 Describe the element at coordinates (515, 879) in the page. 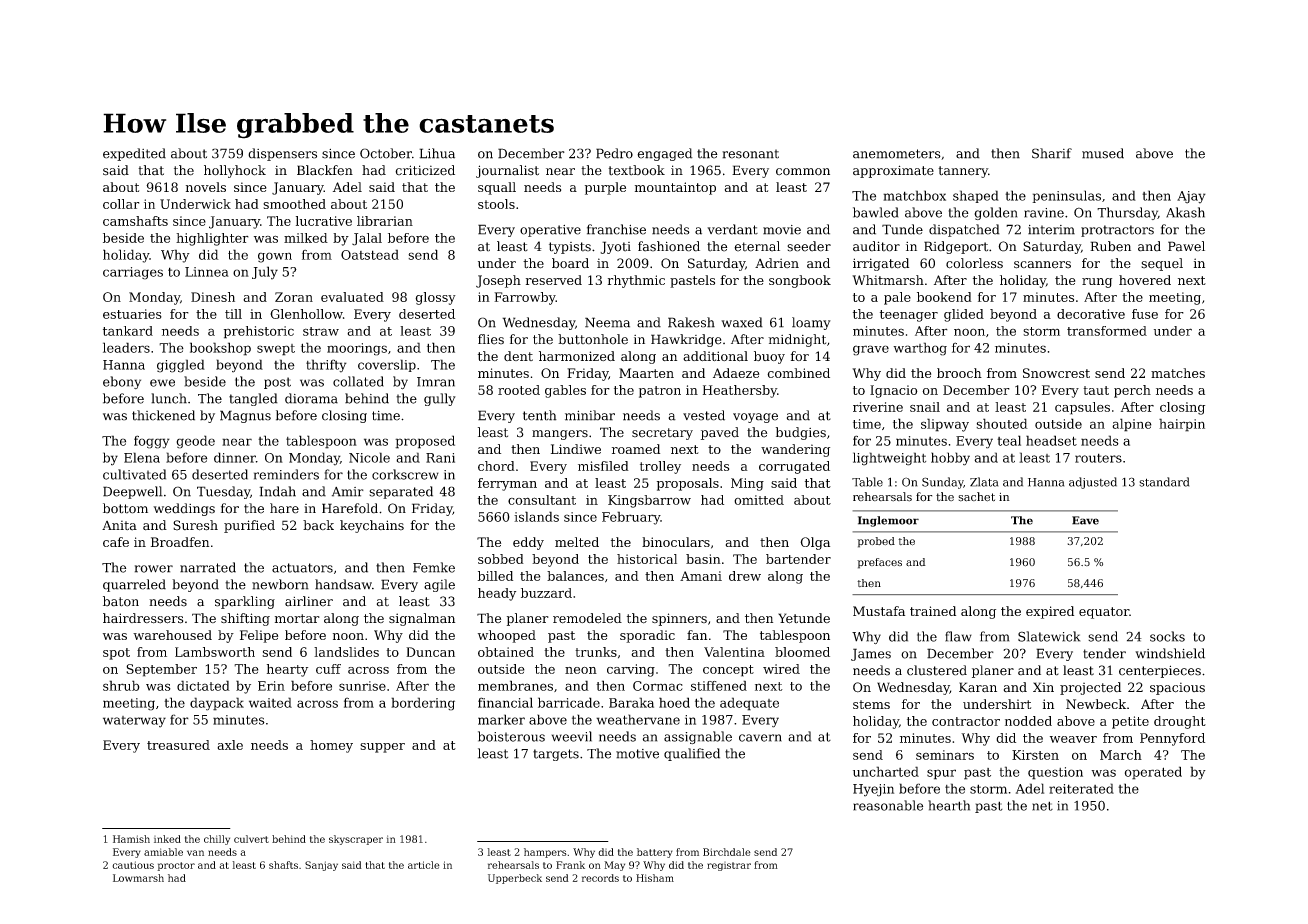

I see `Upperbeck` at that location.
